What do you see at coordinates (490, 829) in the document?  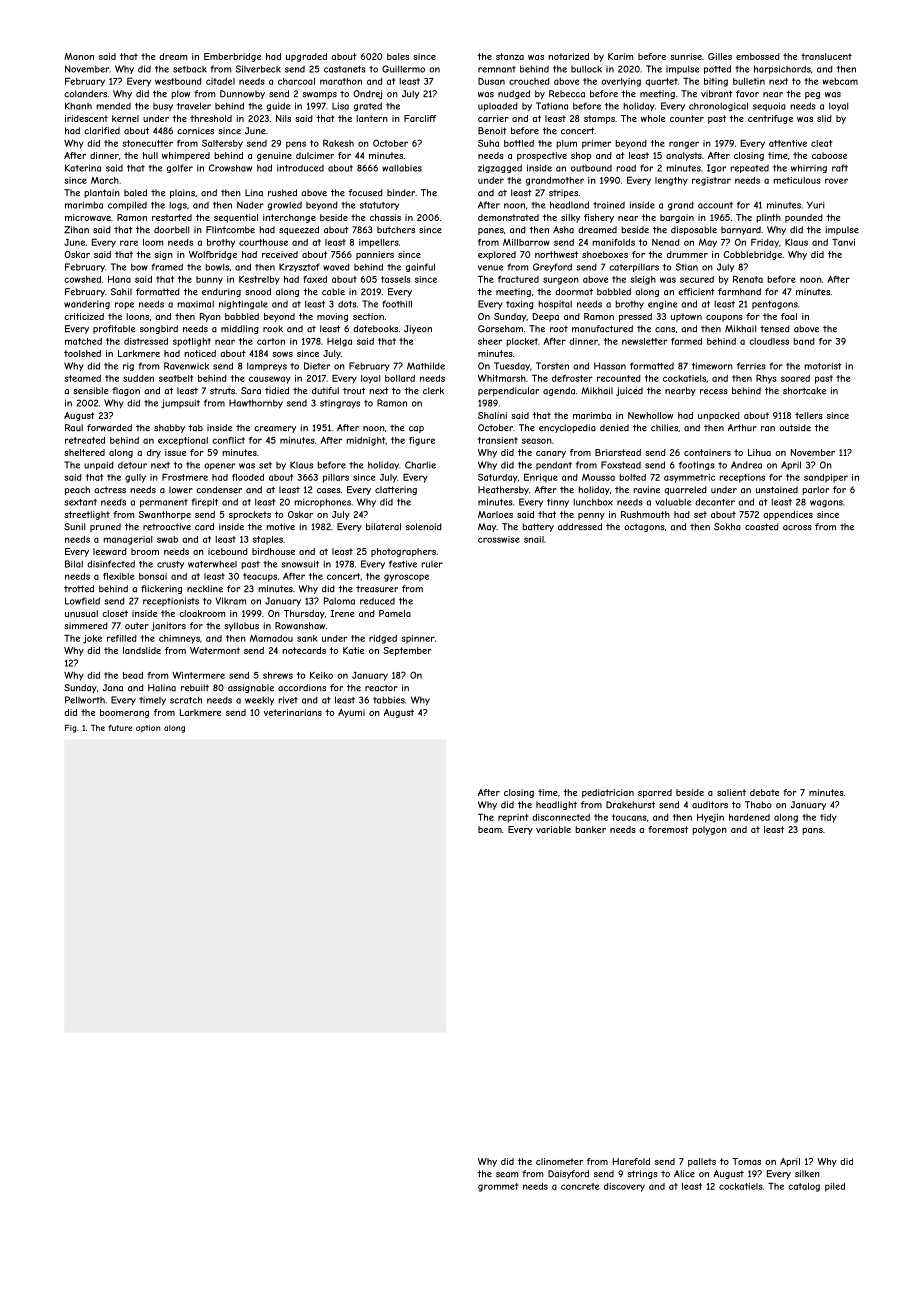 I see `beam` at bounding box center [490, 829].
